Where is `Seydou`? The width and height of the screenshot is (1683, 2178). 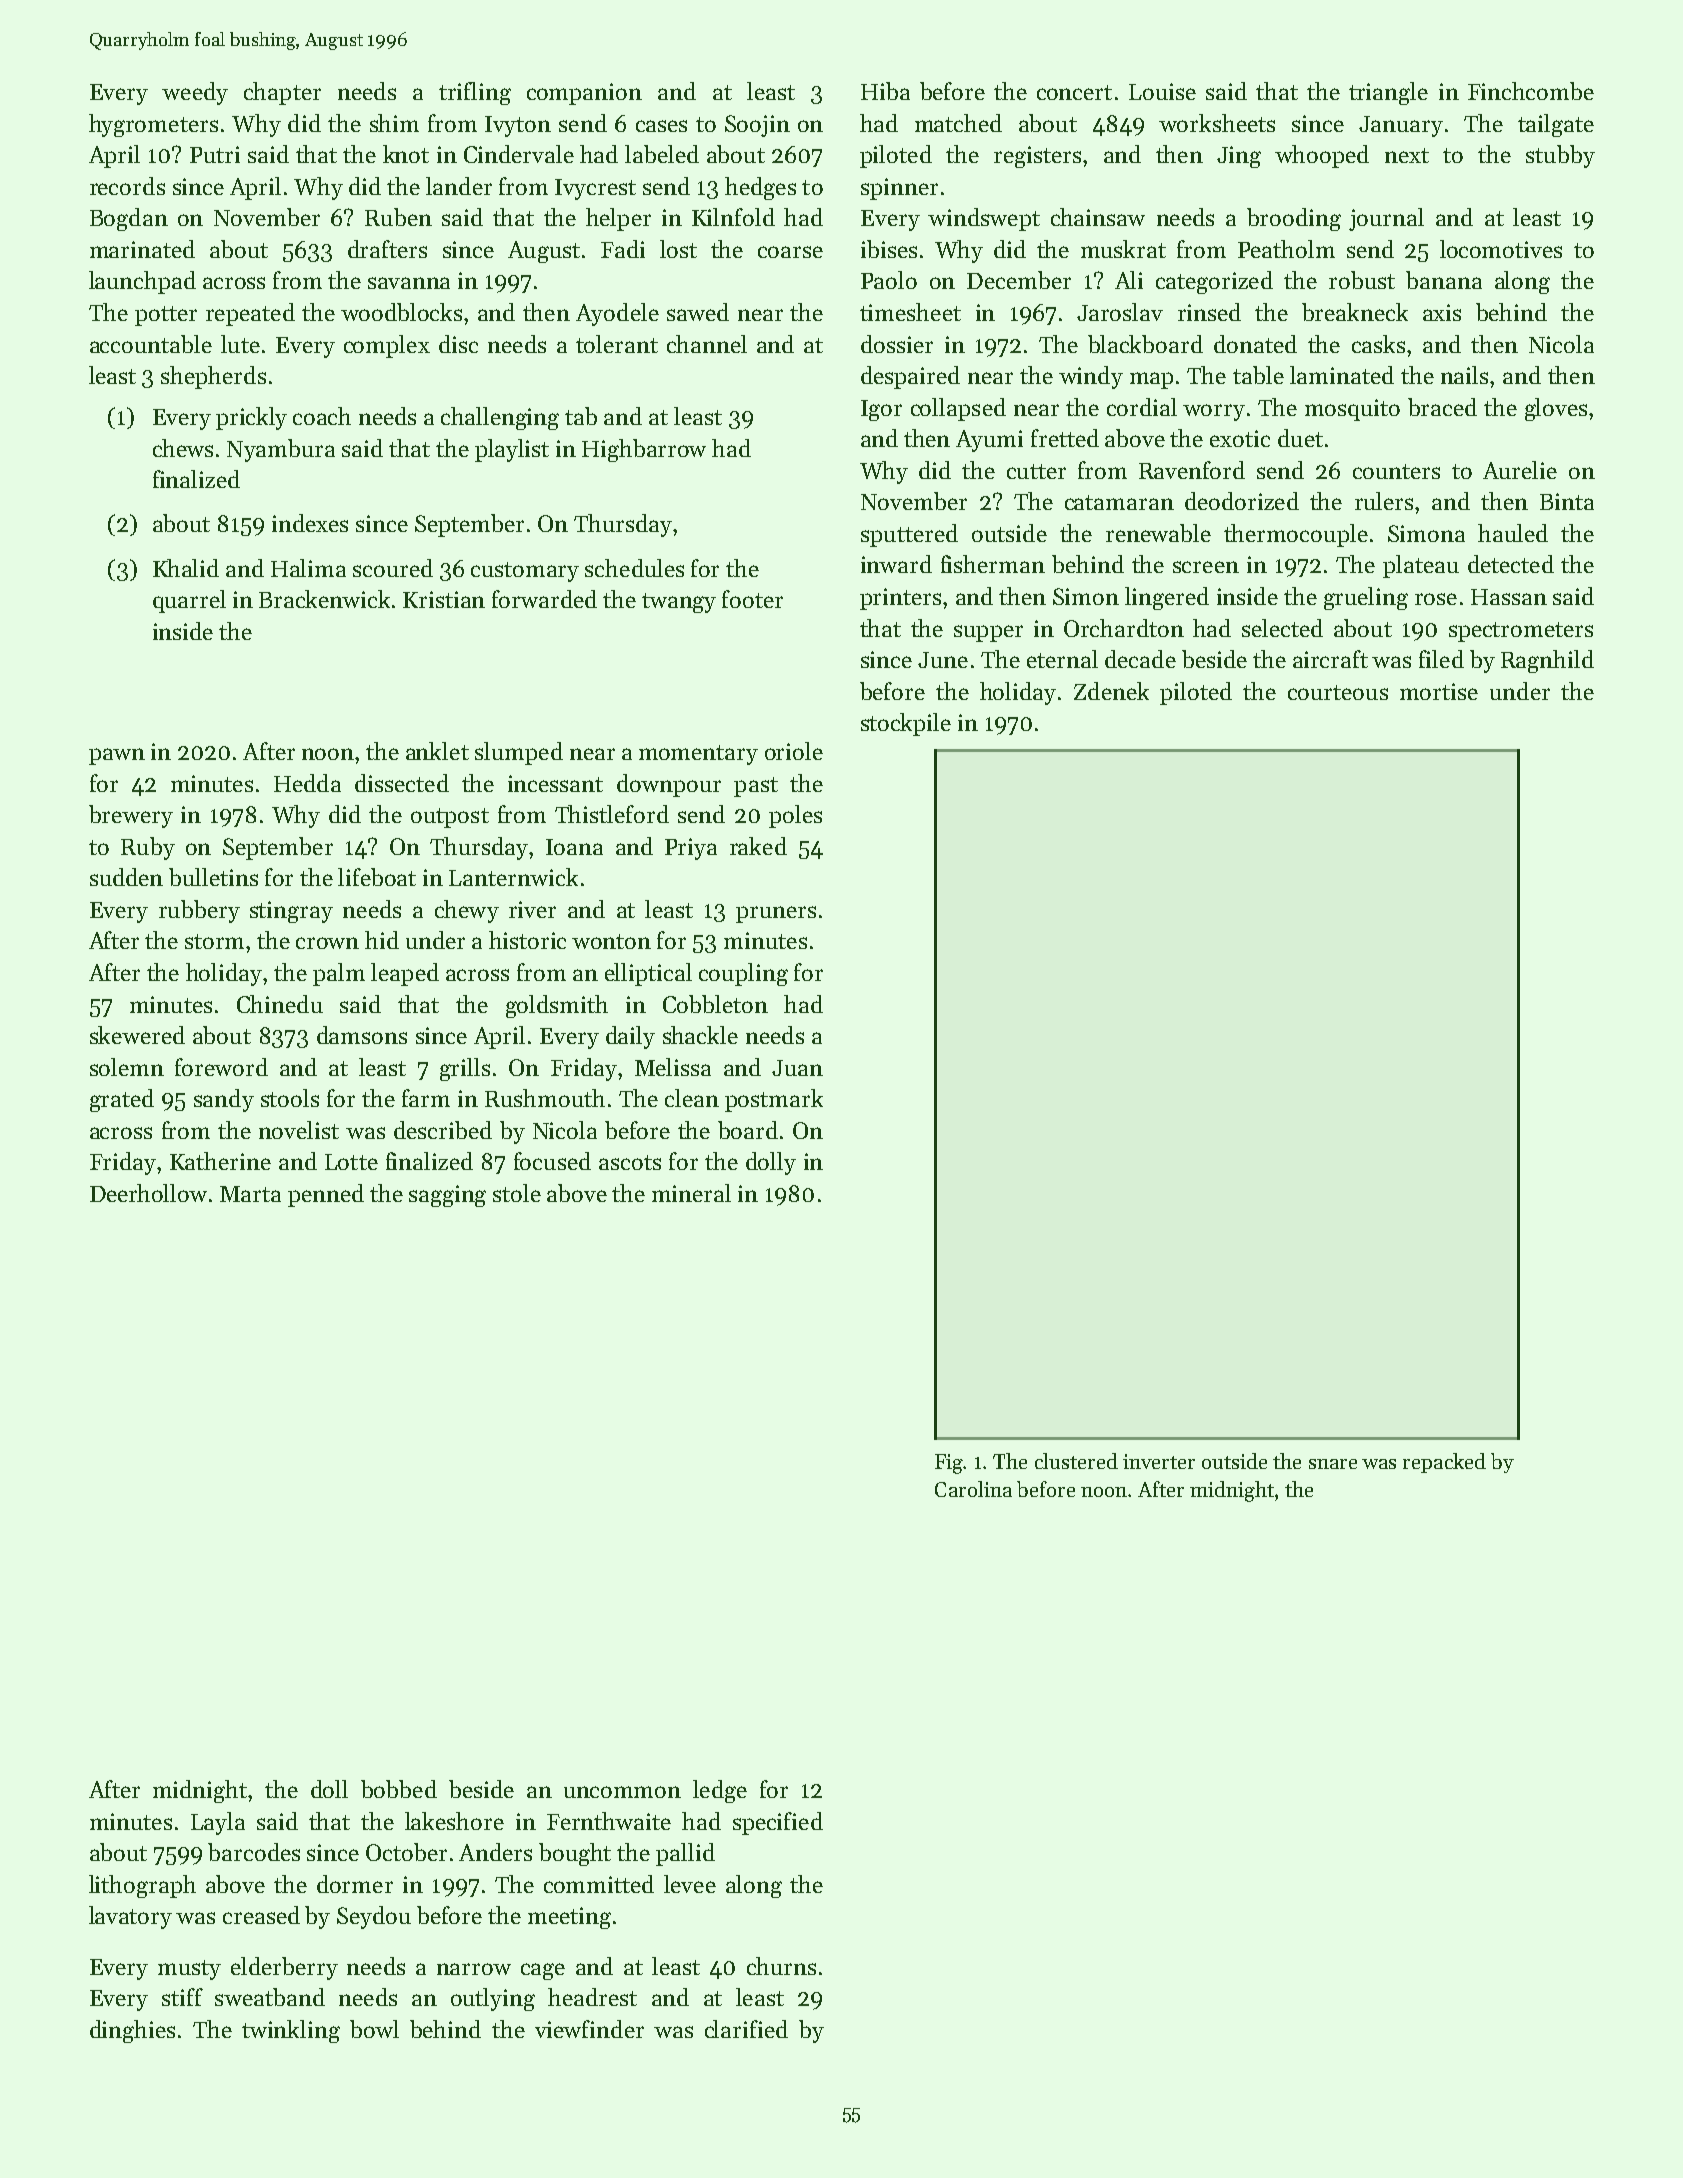
Seydou is located at coordinates (374, 1917).
